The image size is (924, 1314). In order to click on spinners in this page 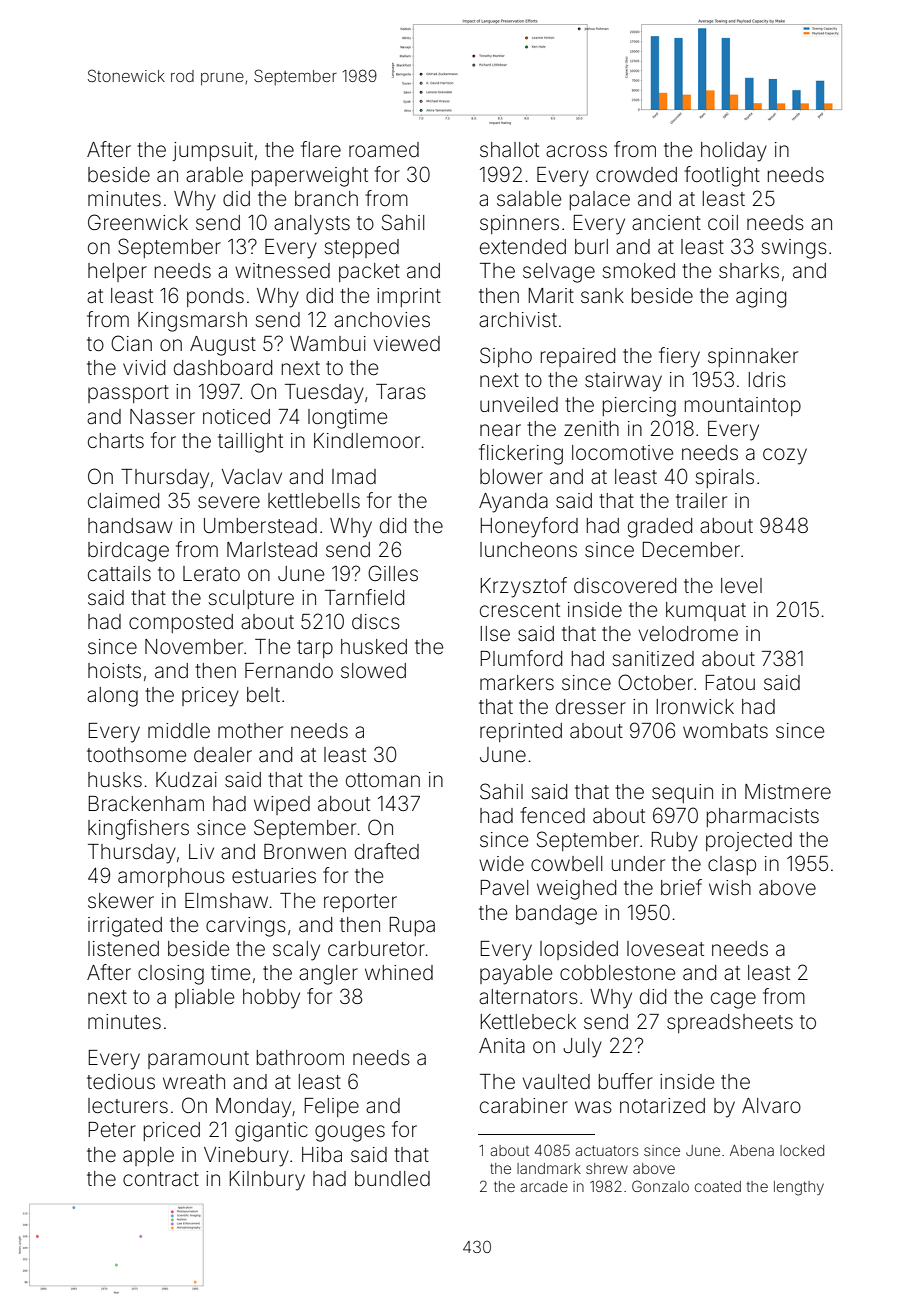, I will do `click(519, 224)`.
